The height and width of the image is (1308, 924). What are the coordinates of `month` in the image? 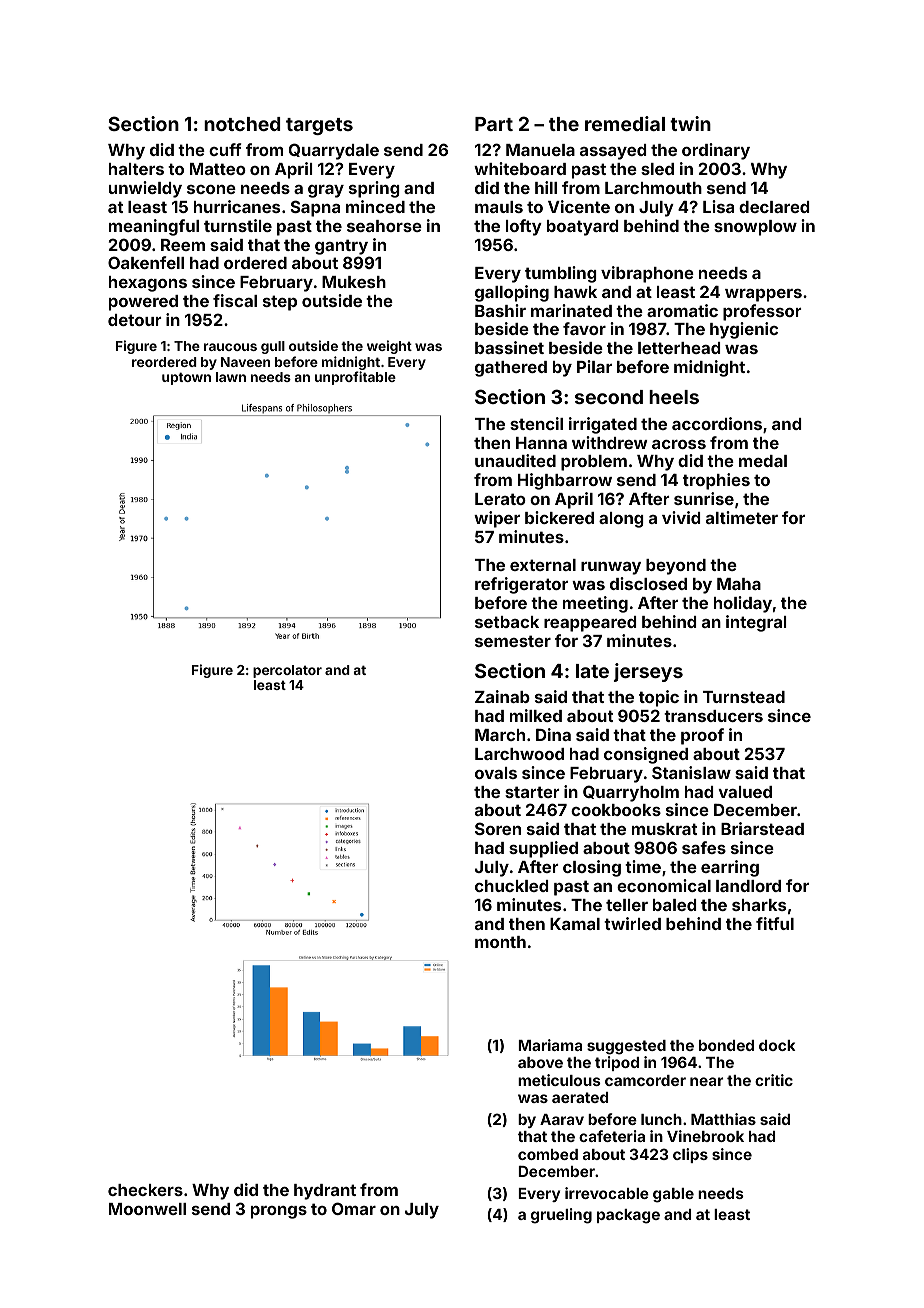 It's located at (500, 942).
